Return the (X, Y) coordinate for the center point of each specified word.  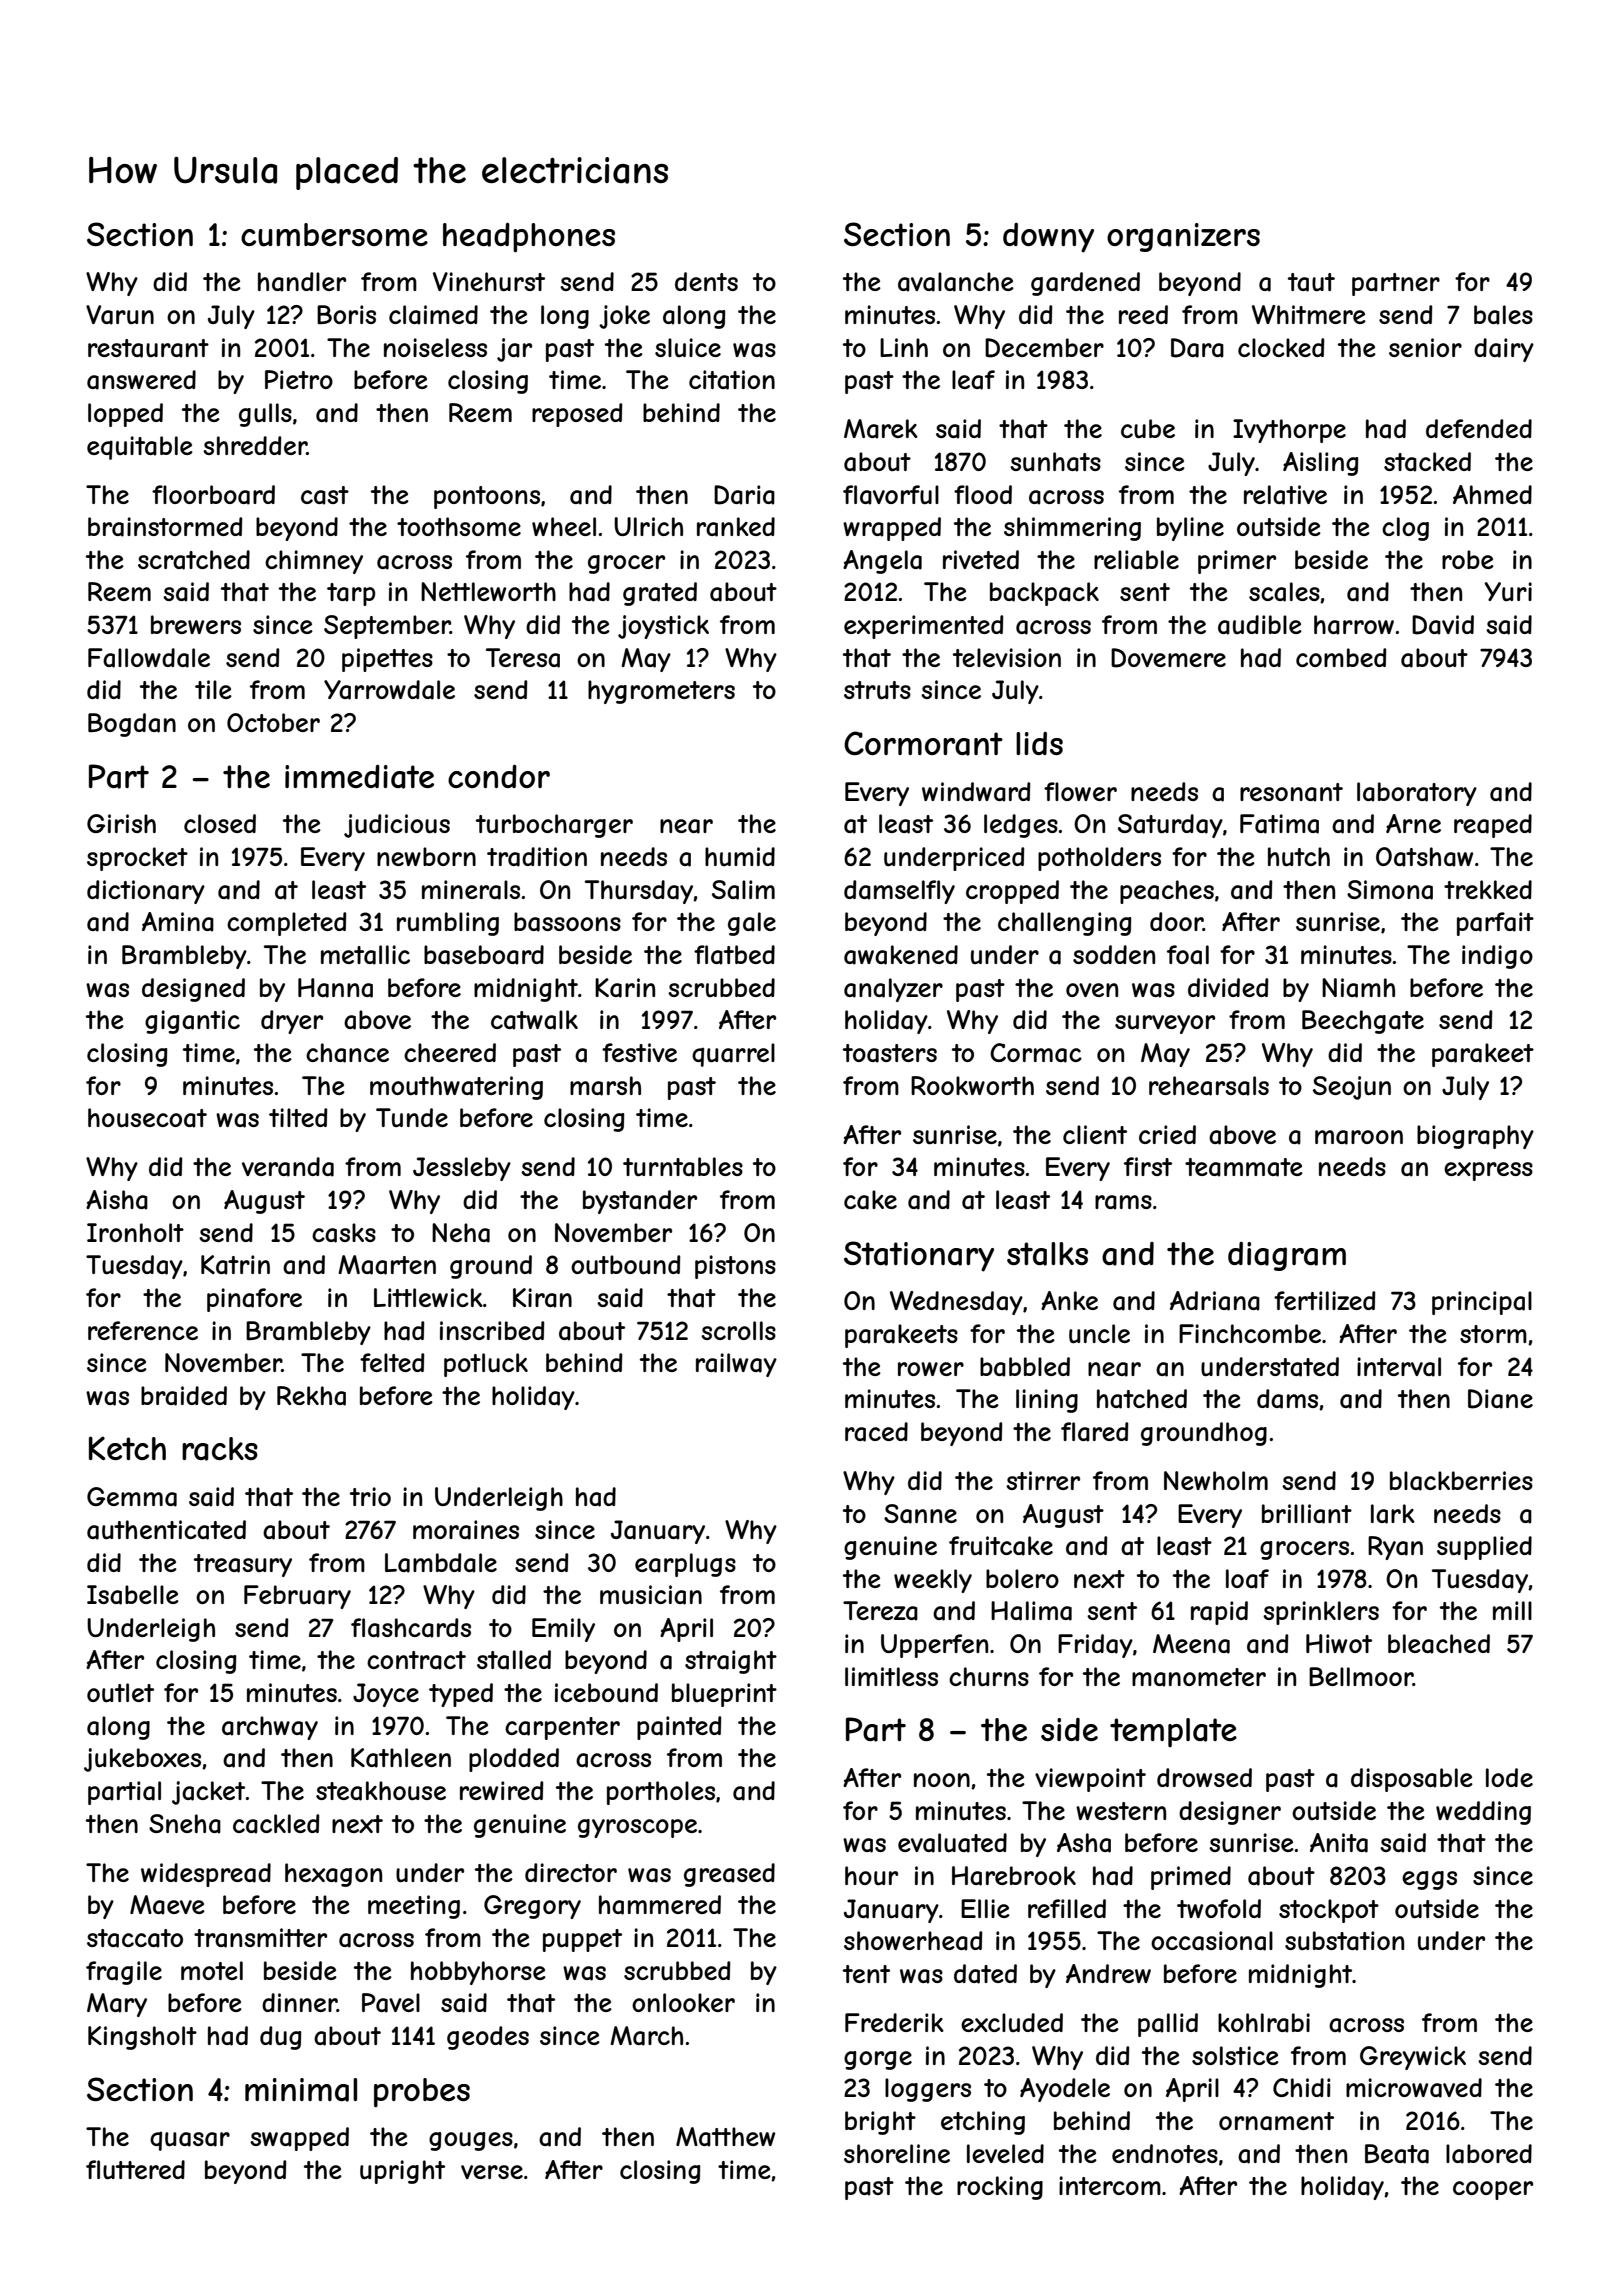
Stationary (919, 1256)
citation (732, 380)
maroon (1359, 1137)
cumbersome (334, 235)
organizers (1183, 237)
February (297, 1597)
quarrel (733, 1055)
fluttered (135, 2170)
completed (286, 924)
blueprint (724, 1695)
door (1176, 921)
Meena (1191, 1644)
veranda (288, 1167)
